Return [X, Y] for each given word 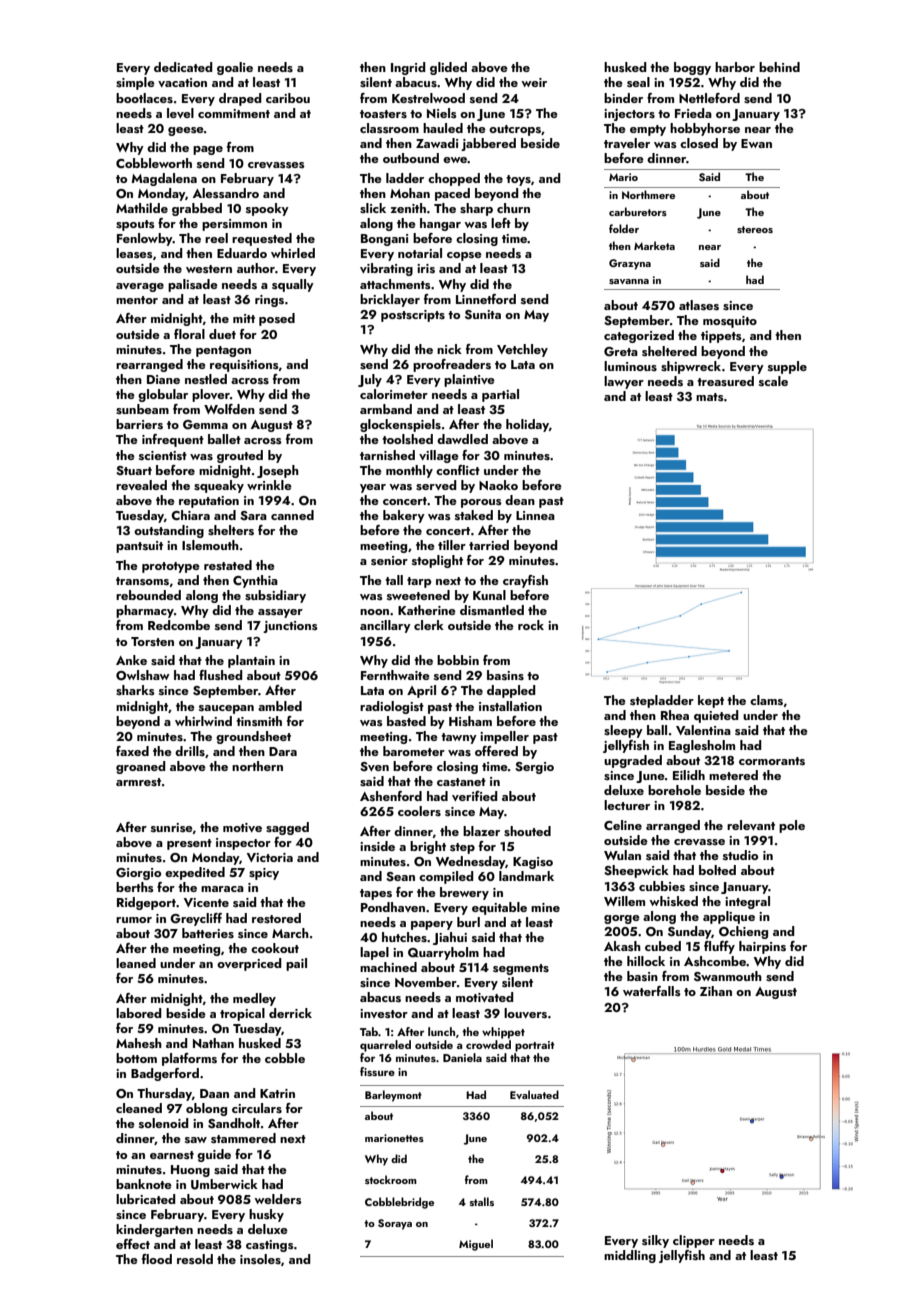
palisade [193, 285]
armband [386, 409]
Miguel [476, 1245]
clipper [694, 1241]
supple [787, 367]
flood [157, 1259]
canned [292, 515]
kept [711, 701]
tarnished [387, 455]
